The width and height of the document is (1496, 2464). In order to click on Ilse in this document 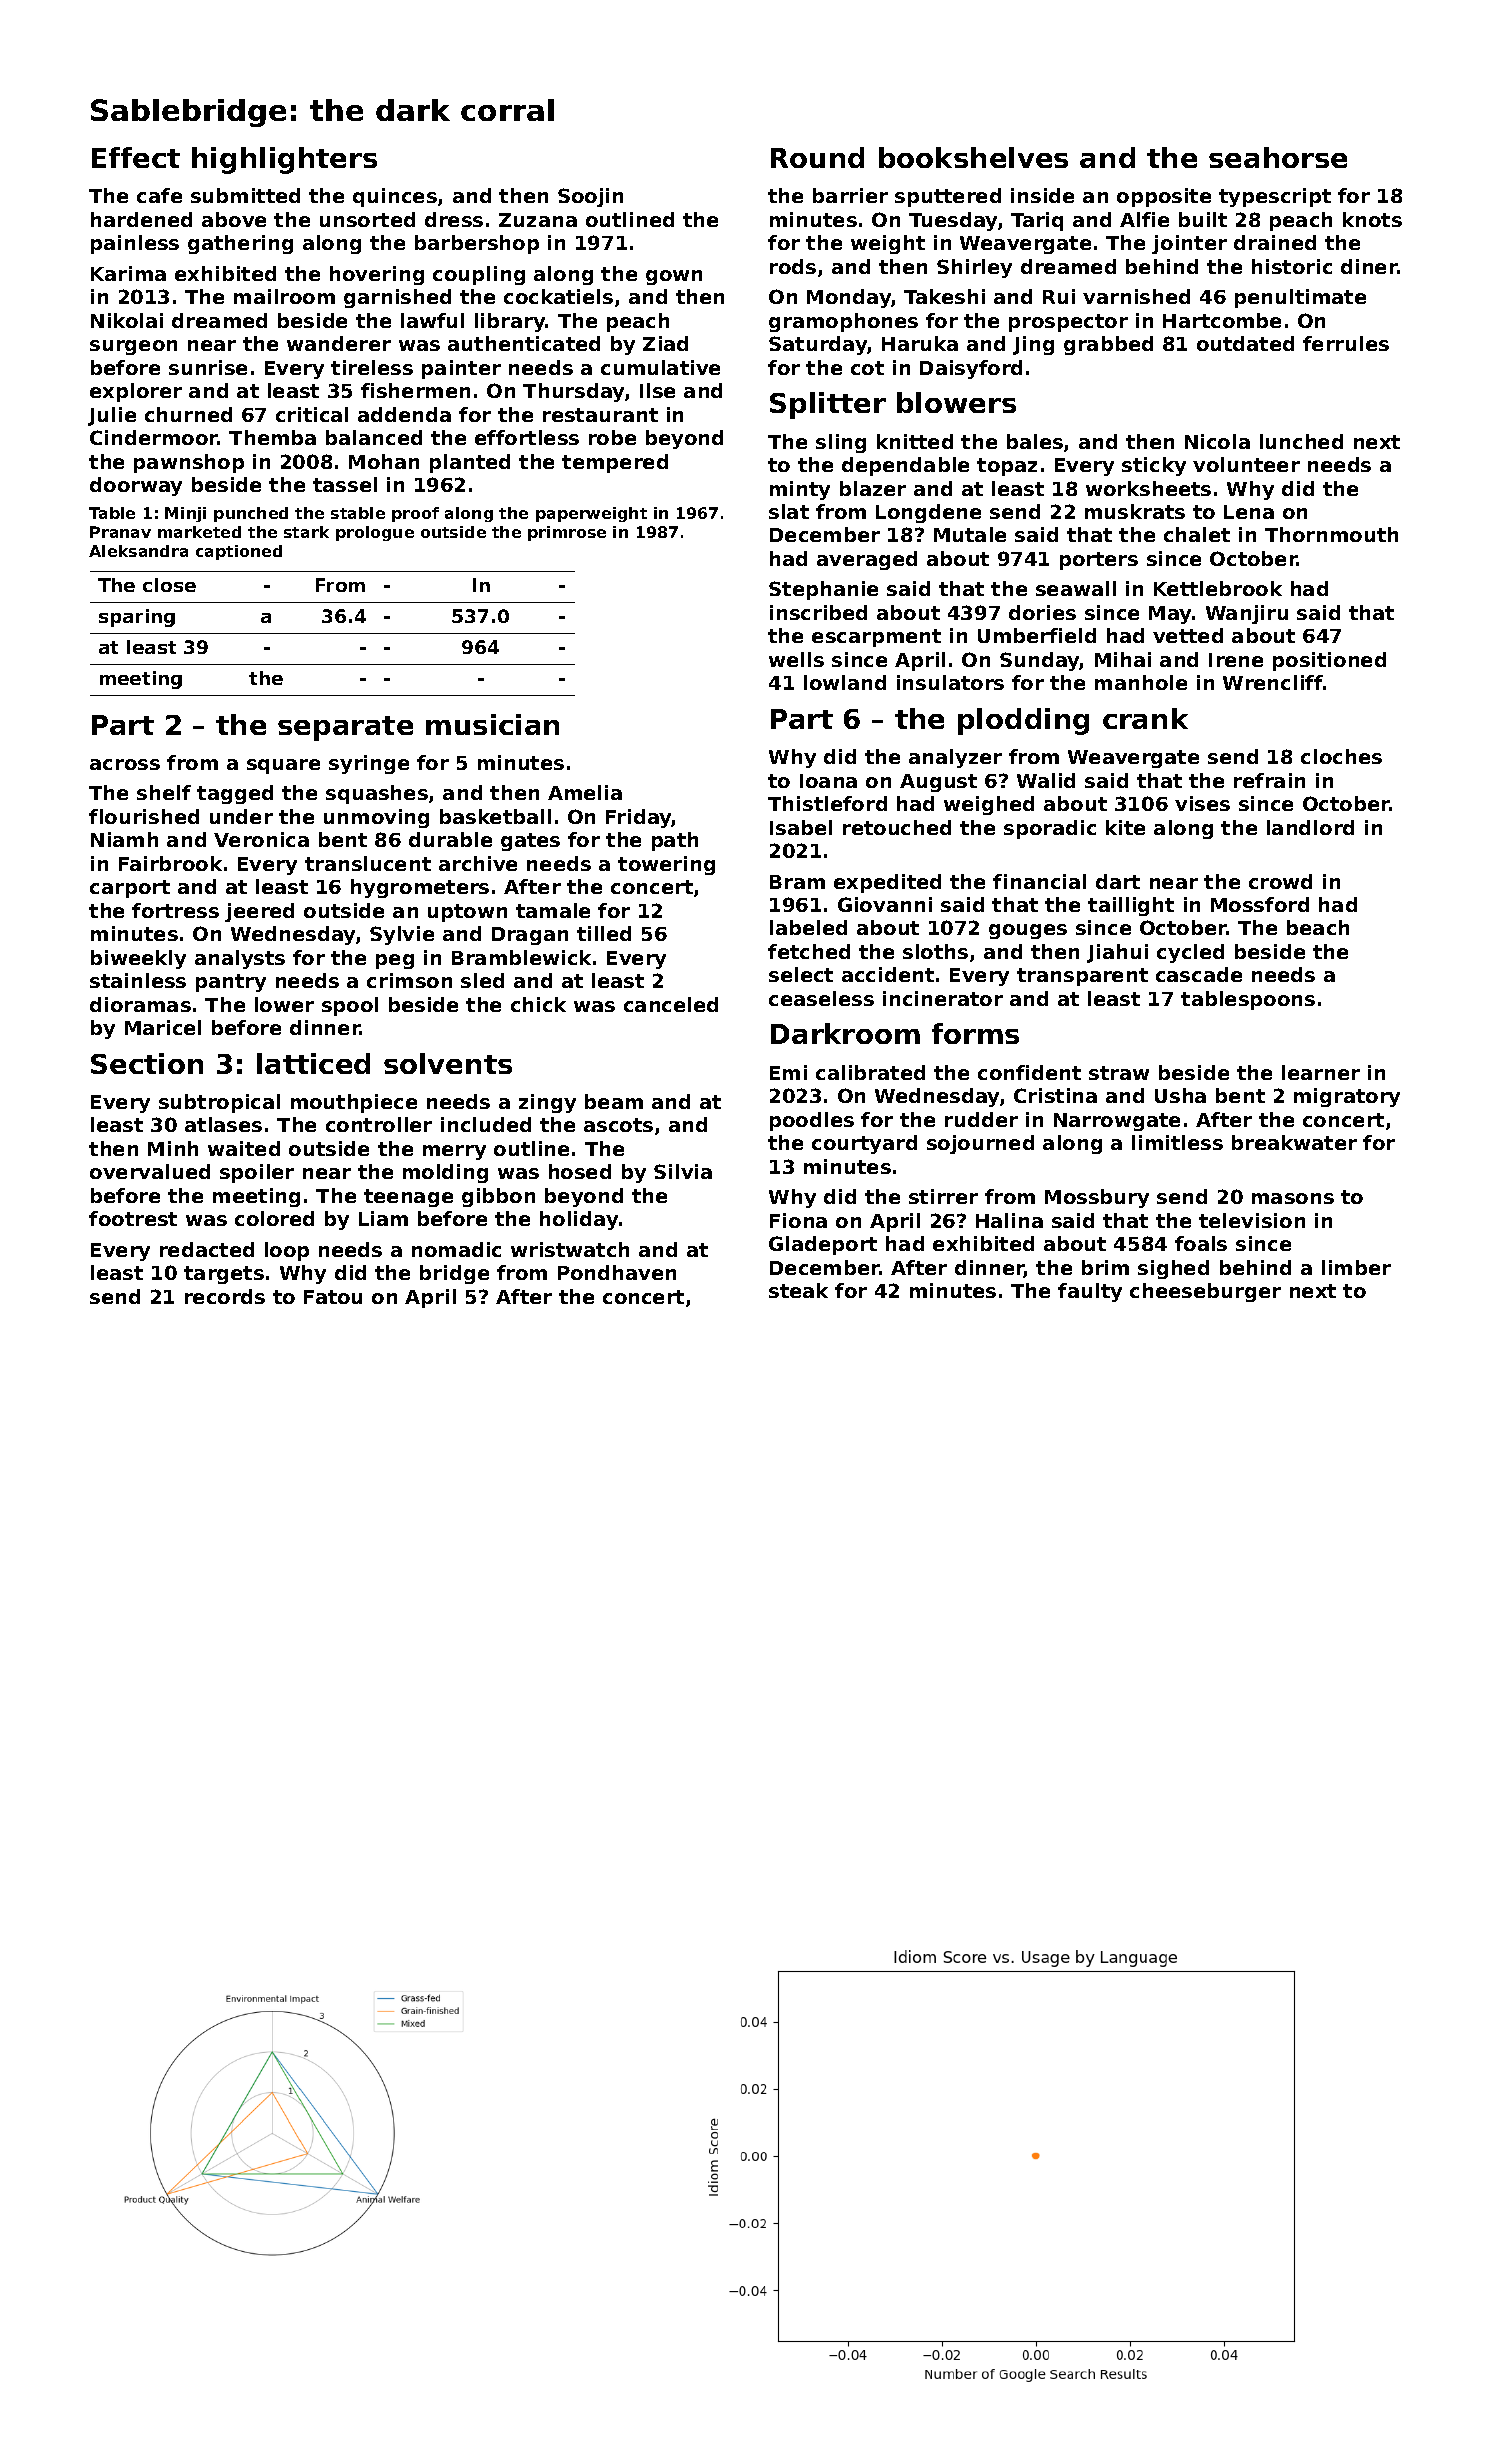, I will do `click(657, 390)`.
